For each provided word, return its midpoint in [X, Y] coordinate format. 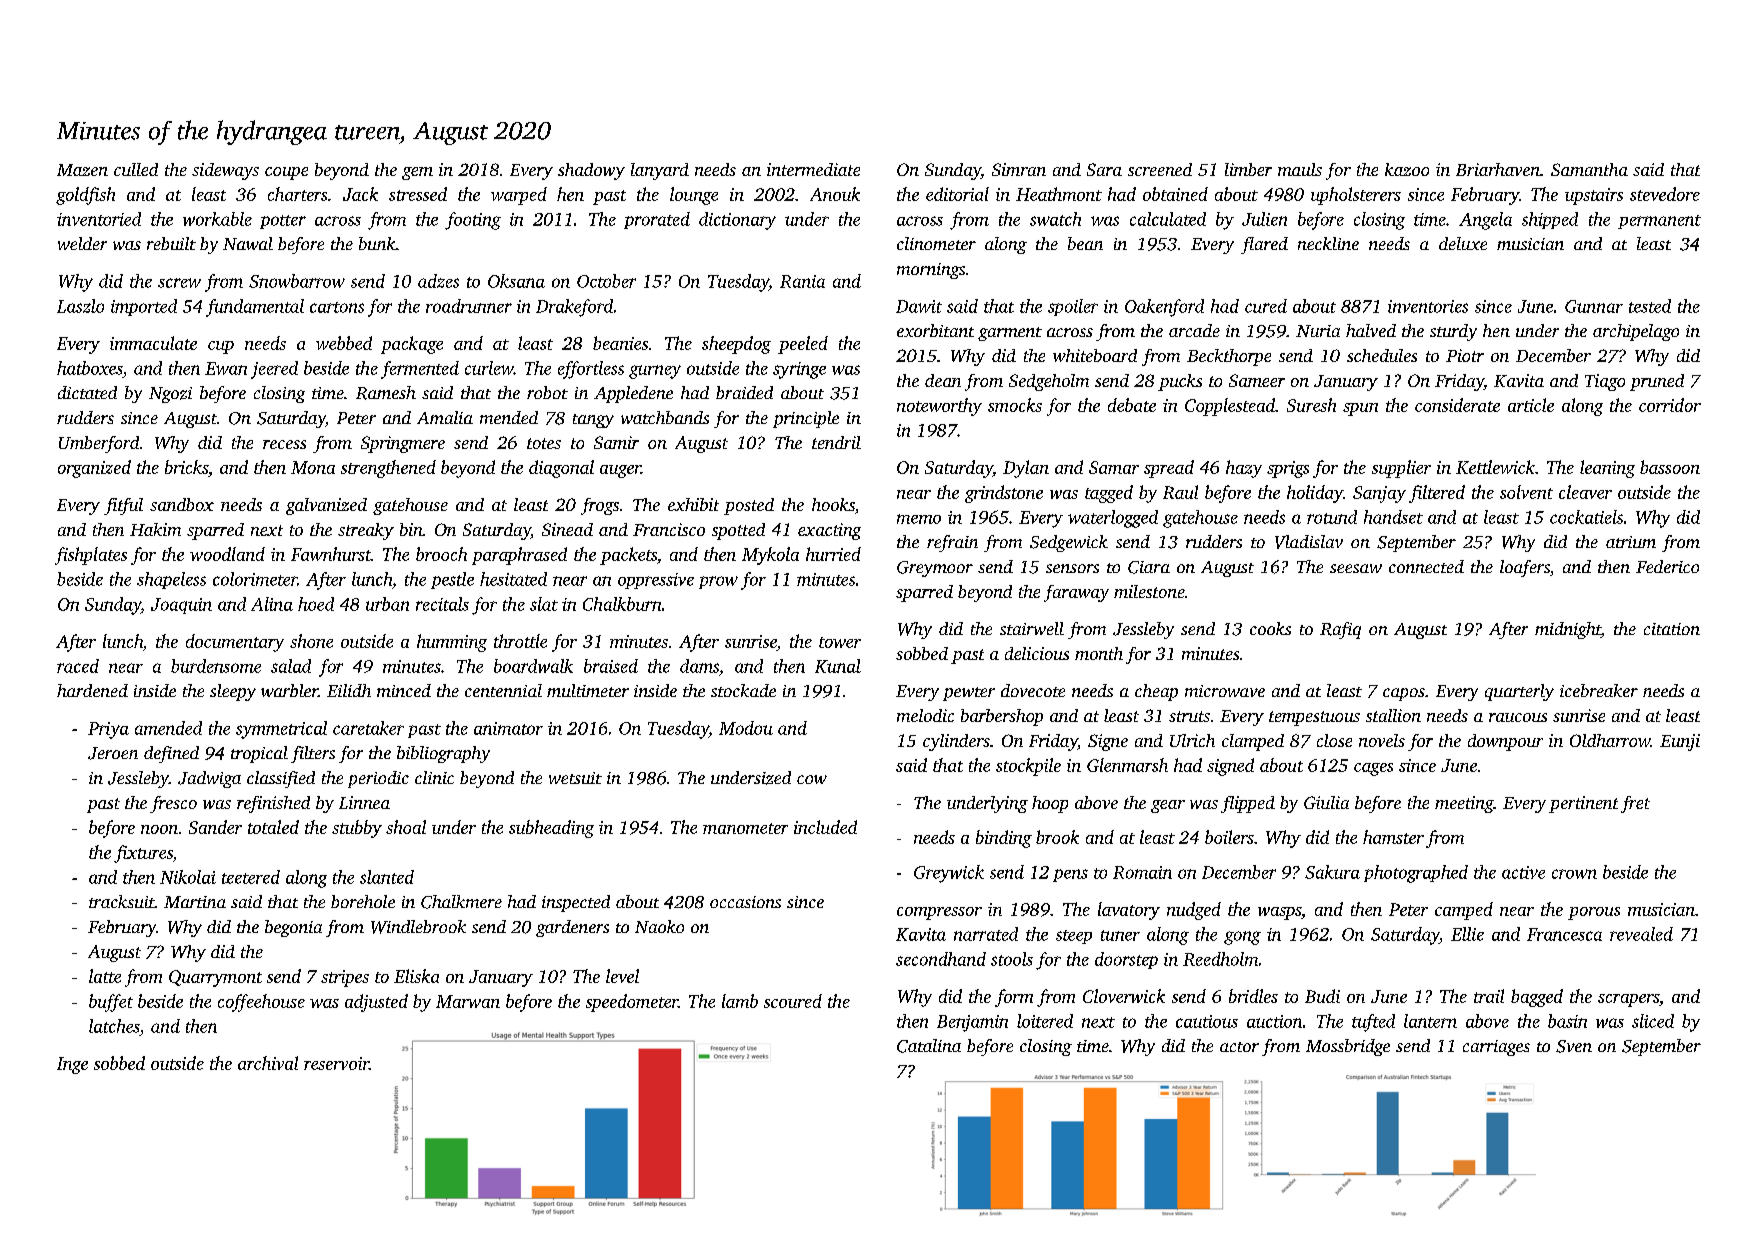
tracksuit [122, 901]
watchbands [665, 417]
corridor [1670, 405]
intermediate [813, 169]
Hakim [155, 529]
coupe [286, 173]
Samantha [1589, 169]
